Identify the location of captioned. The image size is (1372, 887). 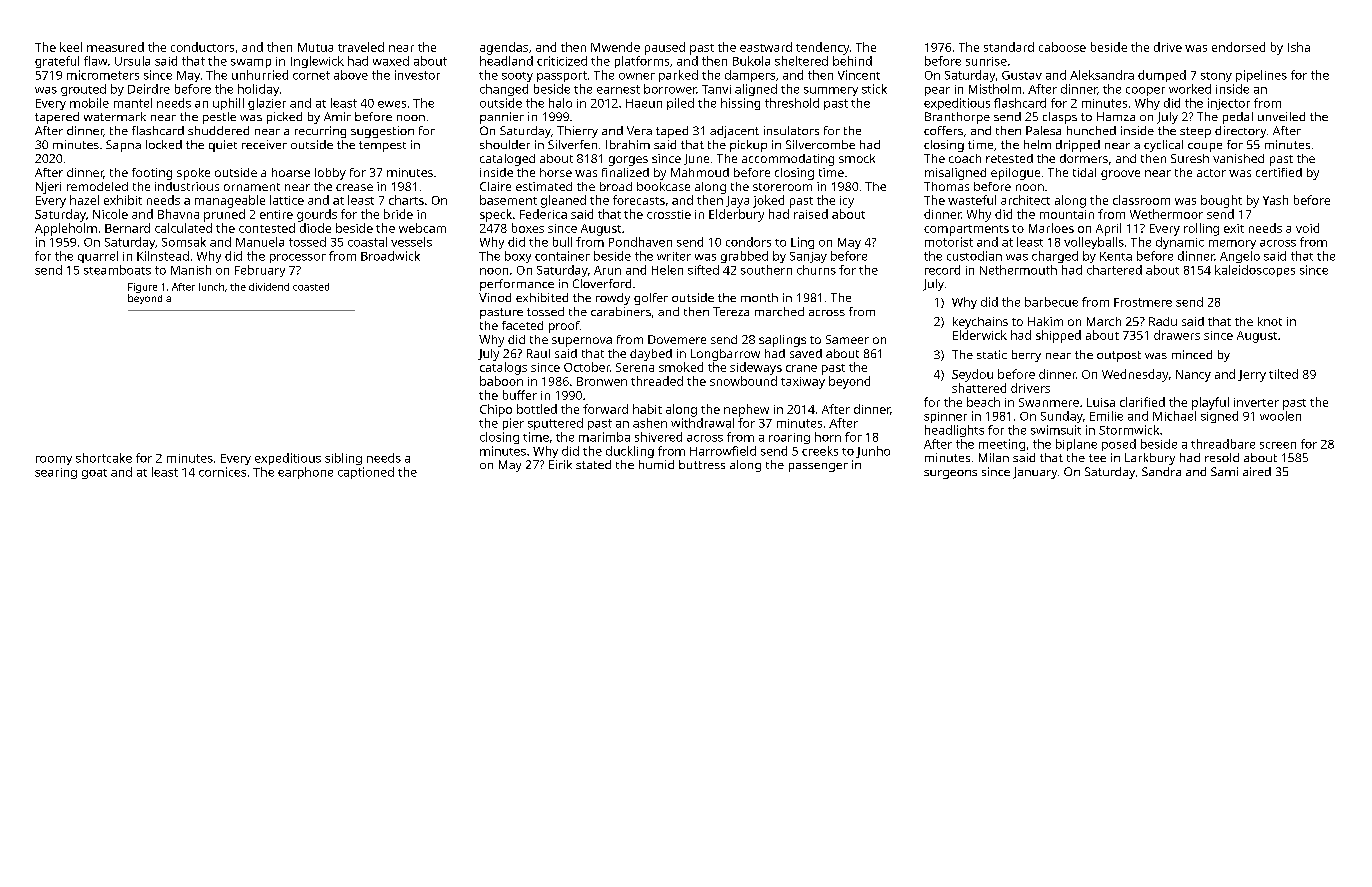
(366, 473).
